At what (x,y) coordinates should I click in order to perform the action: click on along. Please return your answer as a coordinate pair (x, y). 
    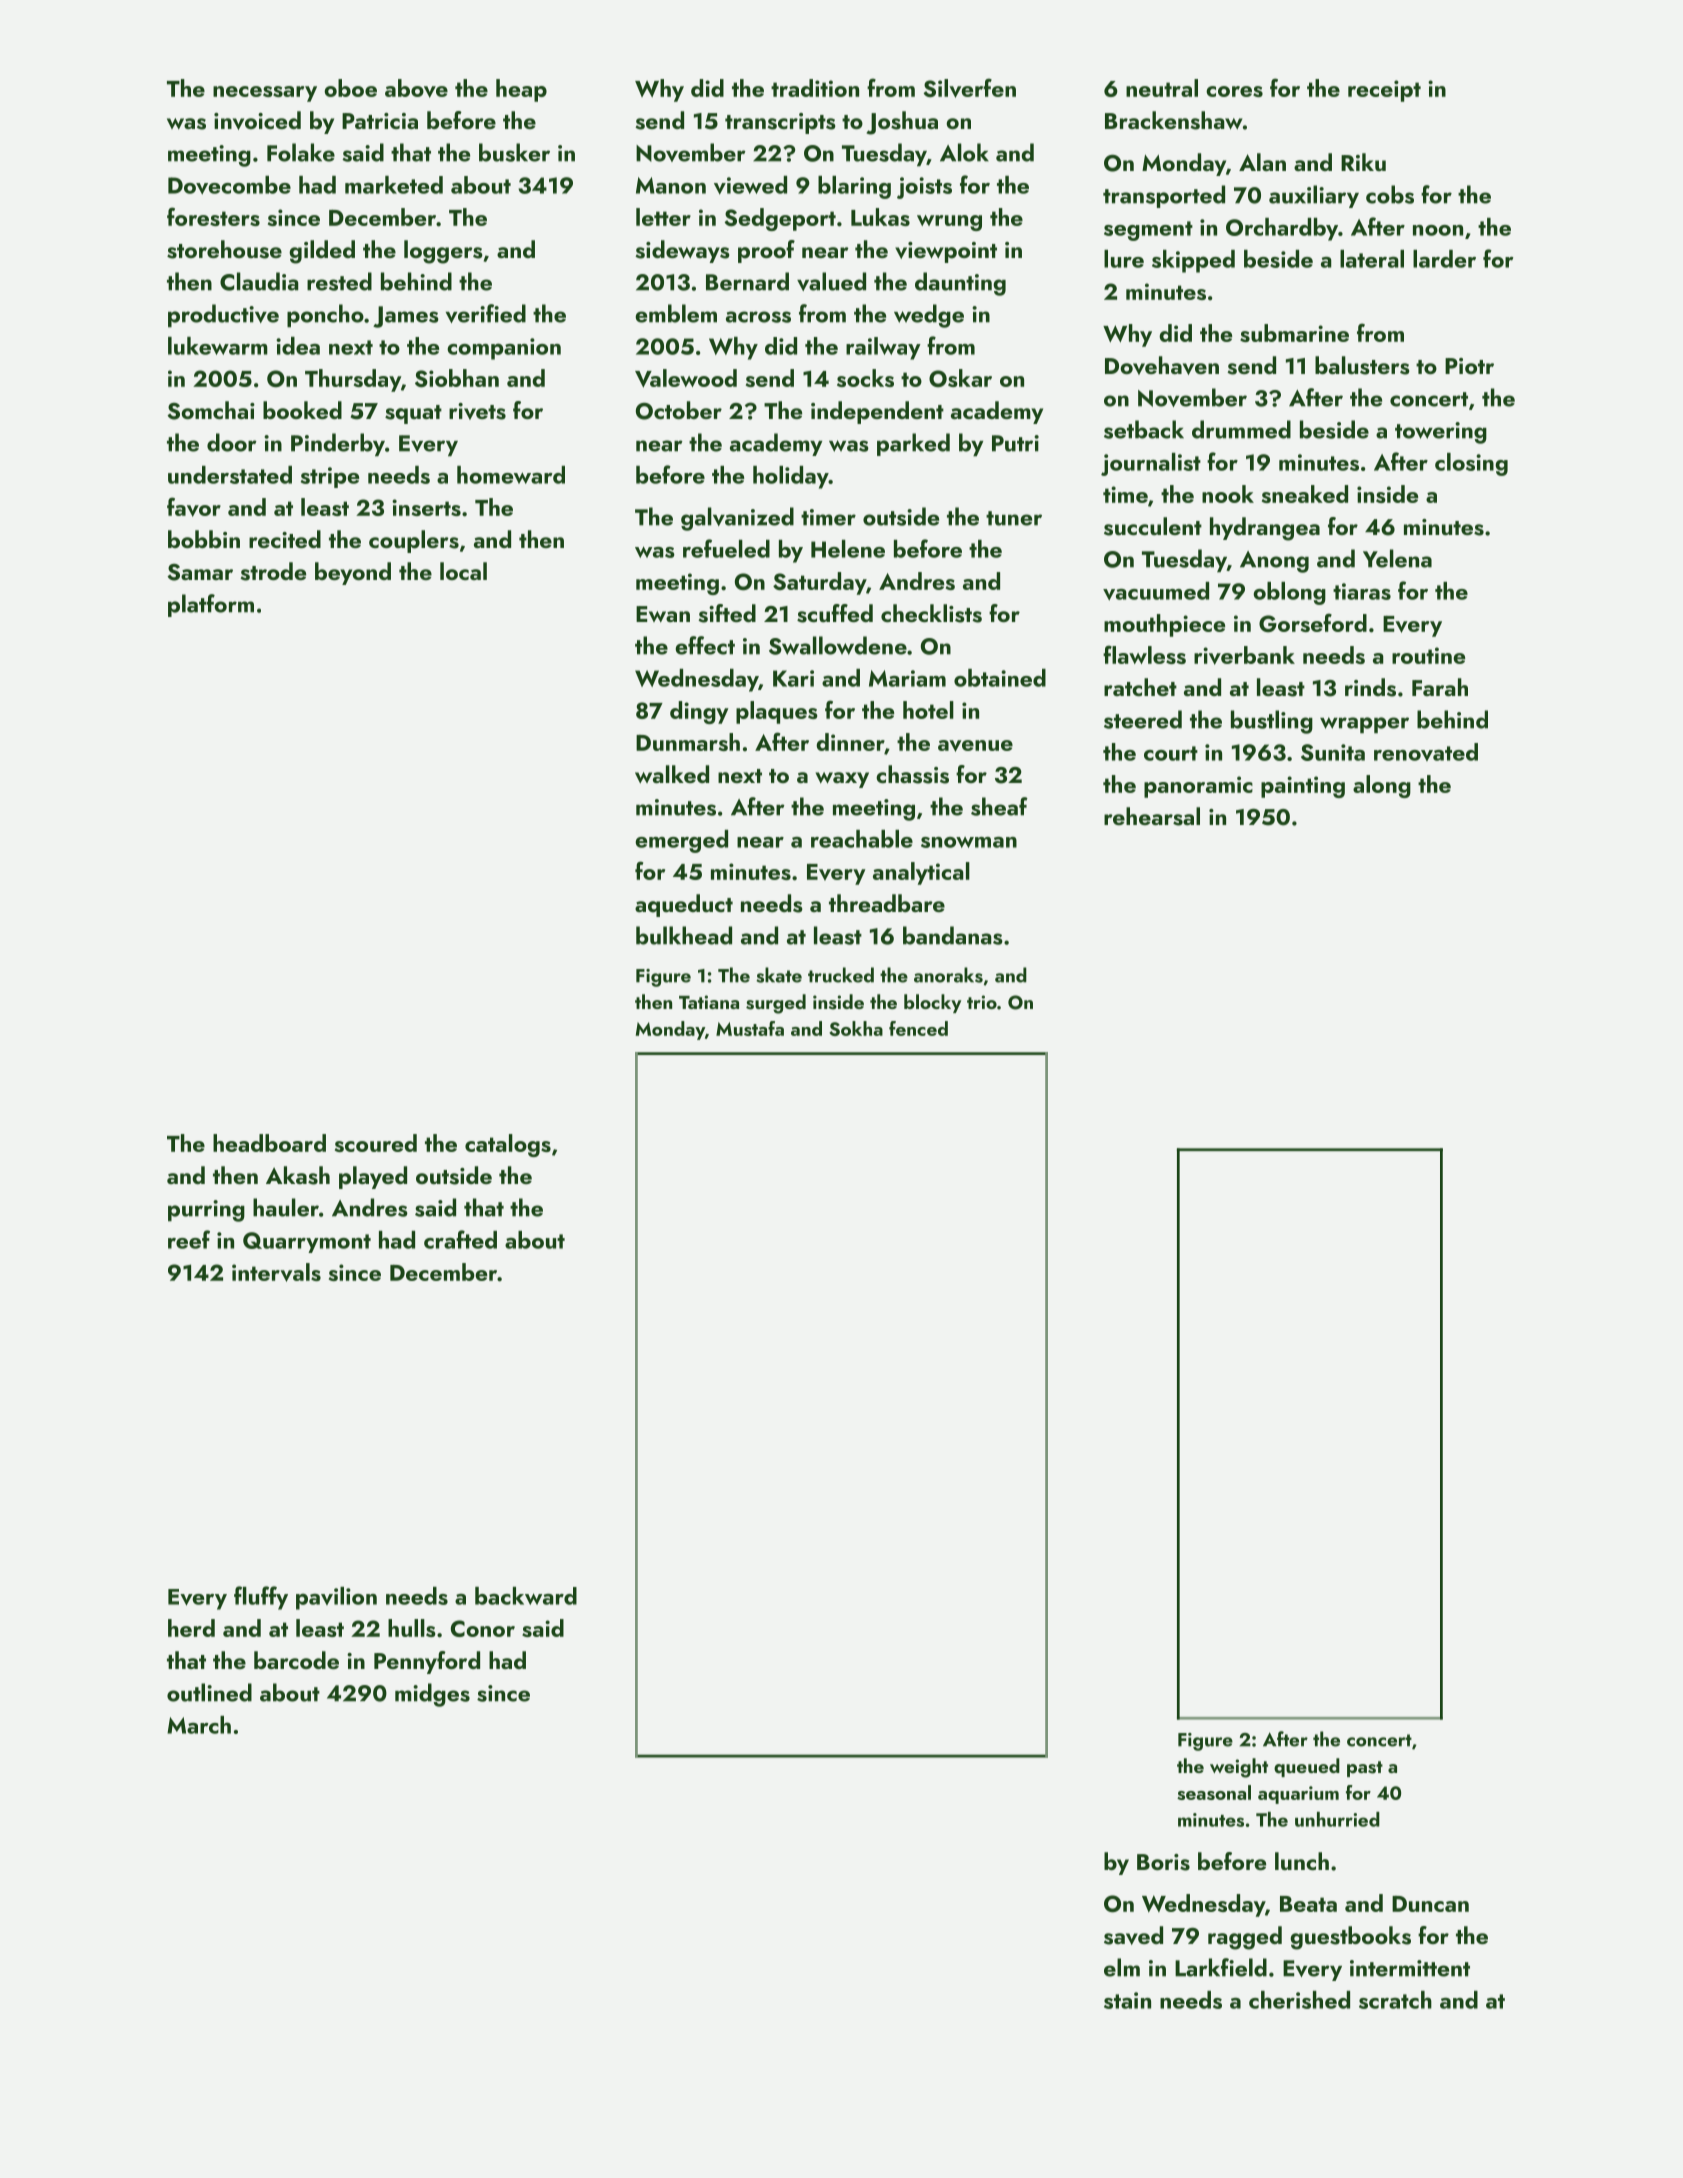
    Looking at the image, I should click on (1382, 786).
